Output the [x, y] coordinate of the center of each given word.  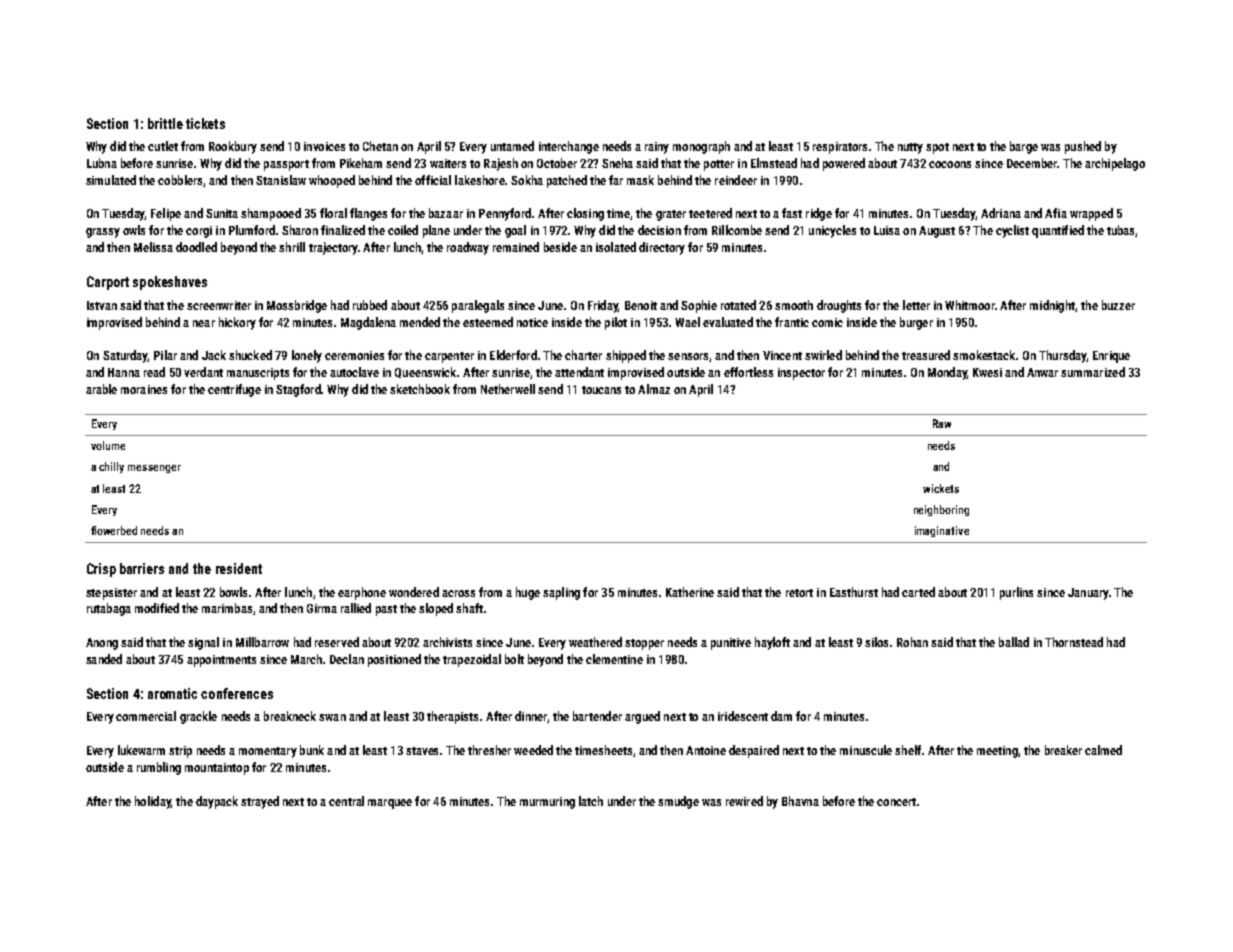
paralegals [478, 306]
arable [101, 389]
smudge [678, 802]
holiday [153, 802]
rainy [657, 148]
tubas [1120, 230]
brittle [165, 123]
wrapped [1091, 214]
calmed [1103, 750]
